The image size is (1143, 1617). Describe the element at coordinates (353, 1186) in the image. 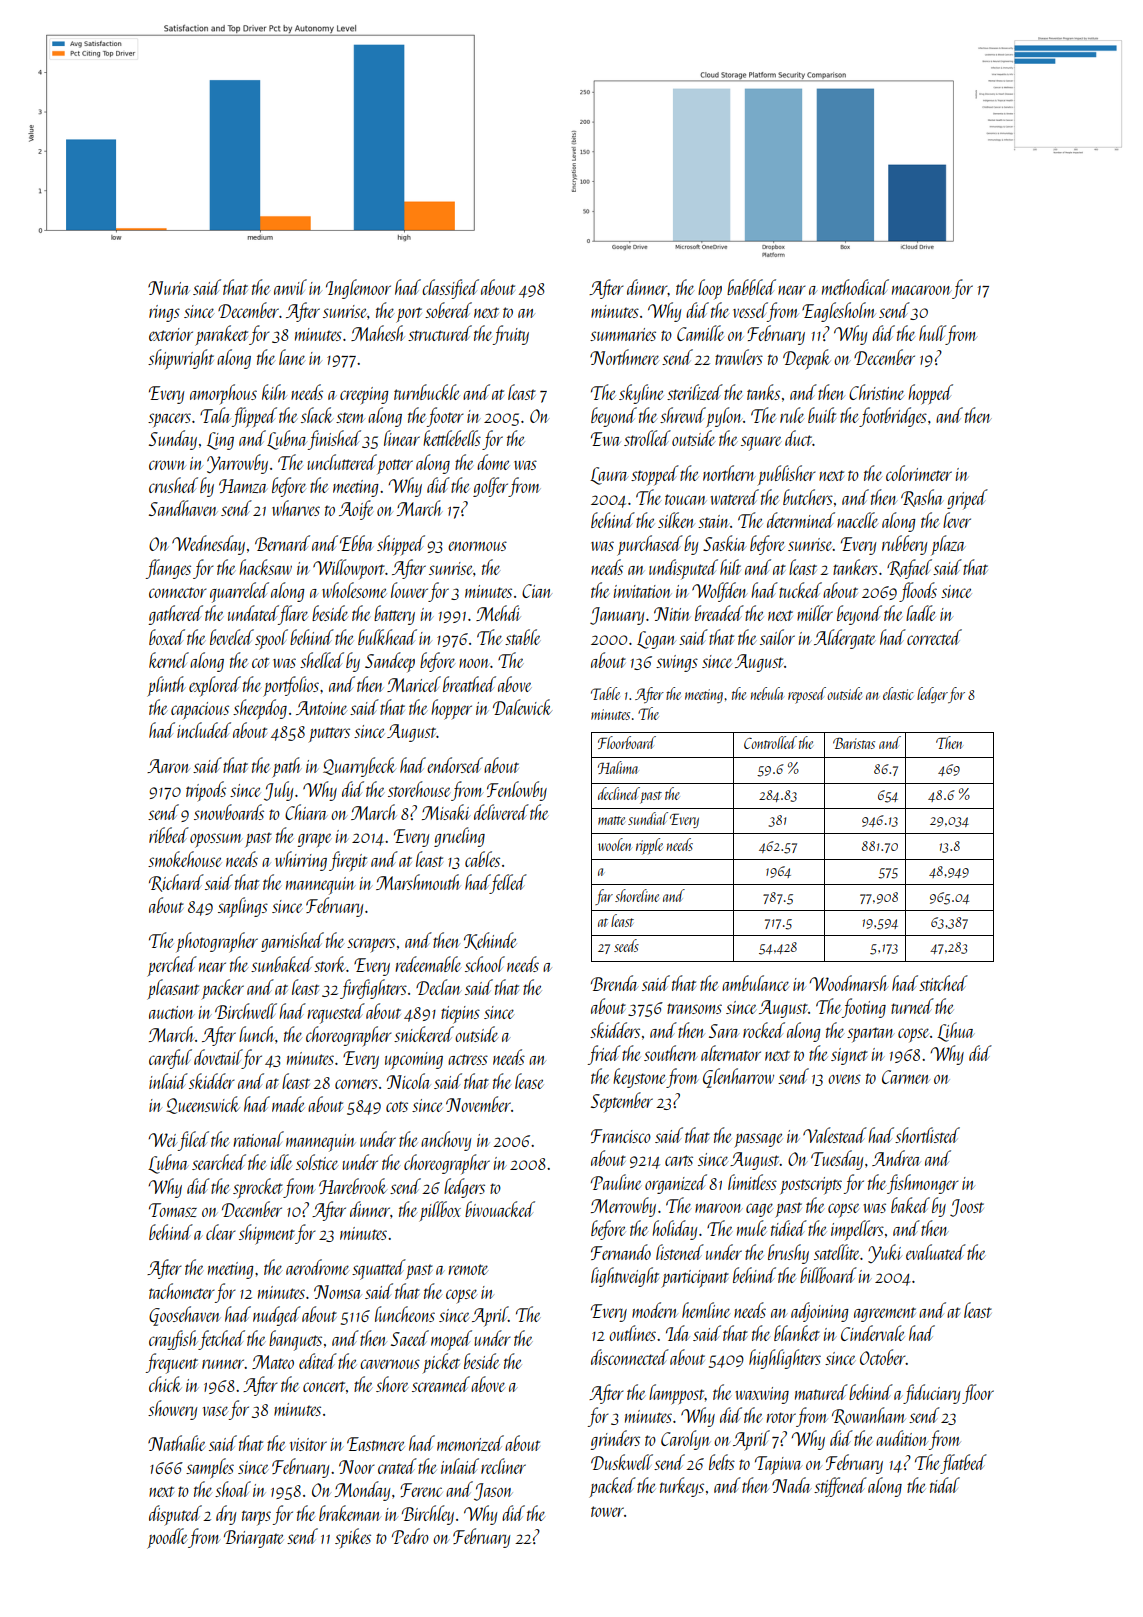

I see `Harebrook` at that location.
